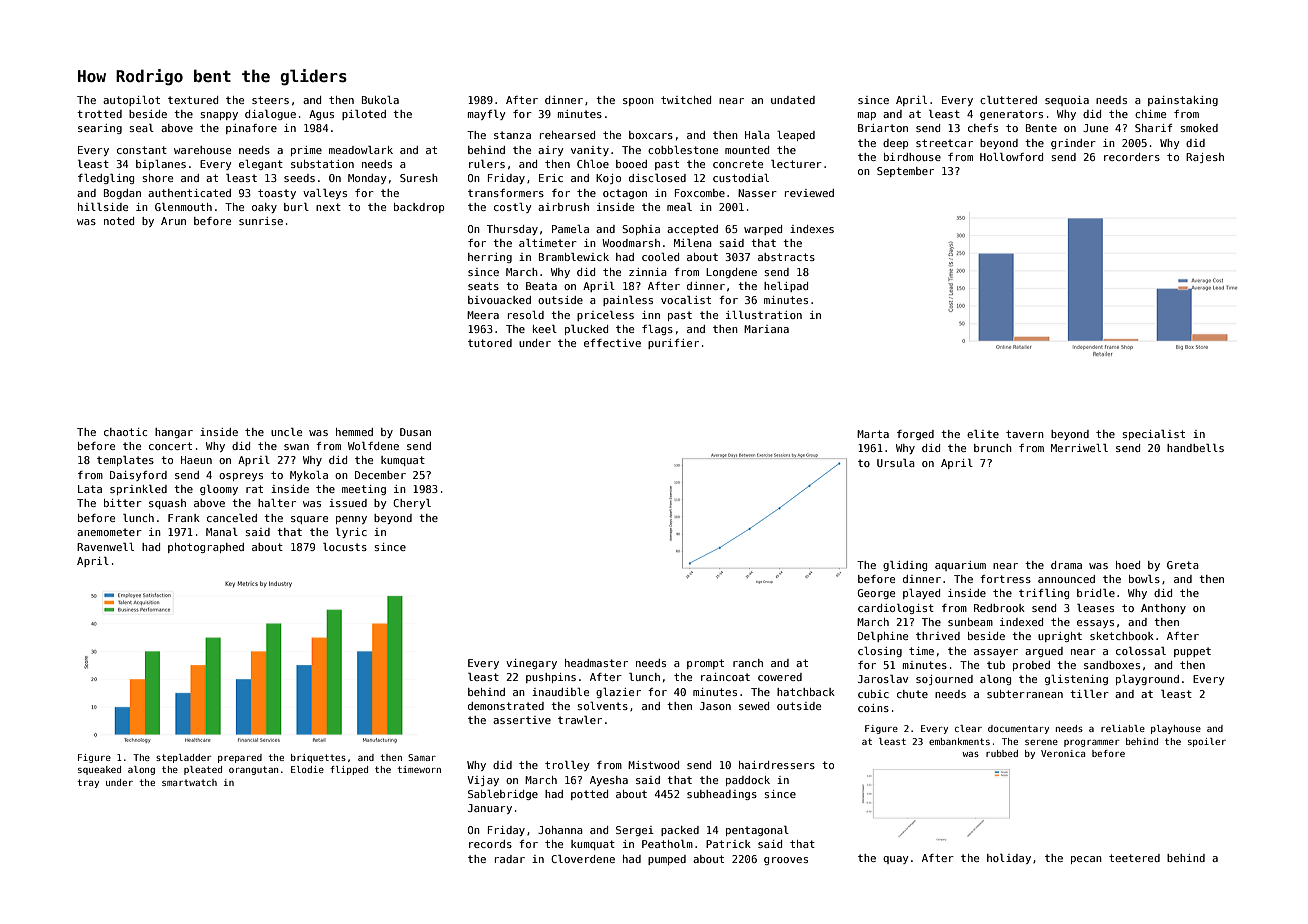 This screenshot has width=1308, height=924. Describe the element at coordinates (960, 566) in the screenshot. I see `aquarium` at that location.
